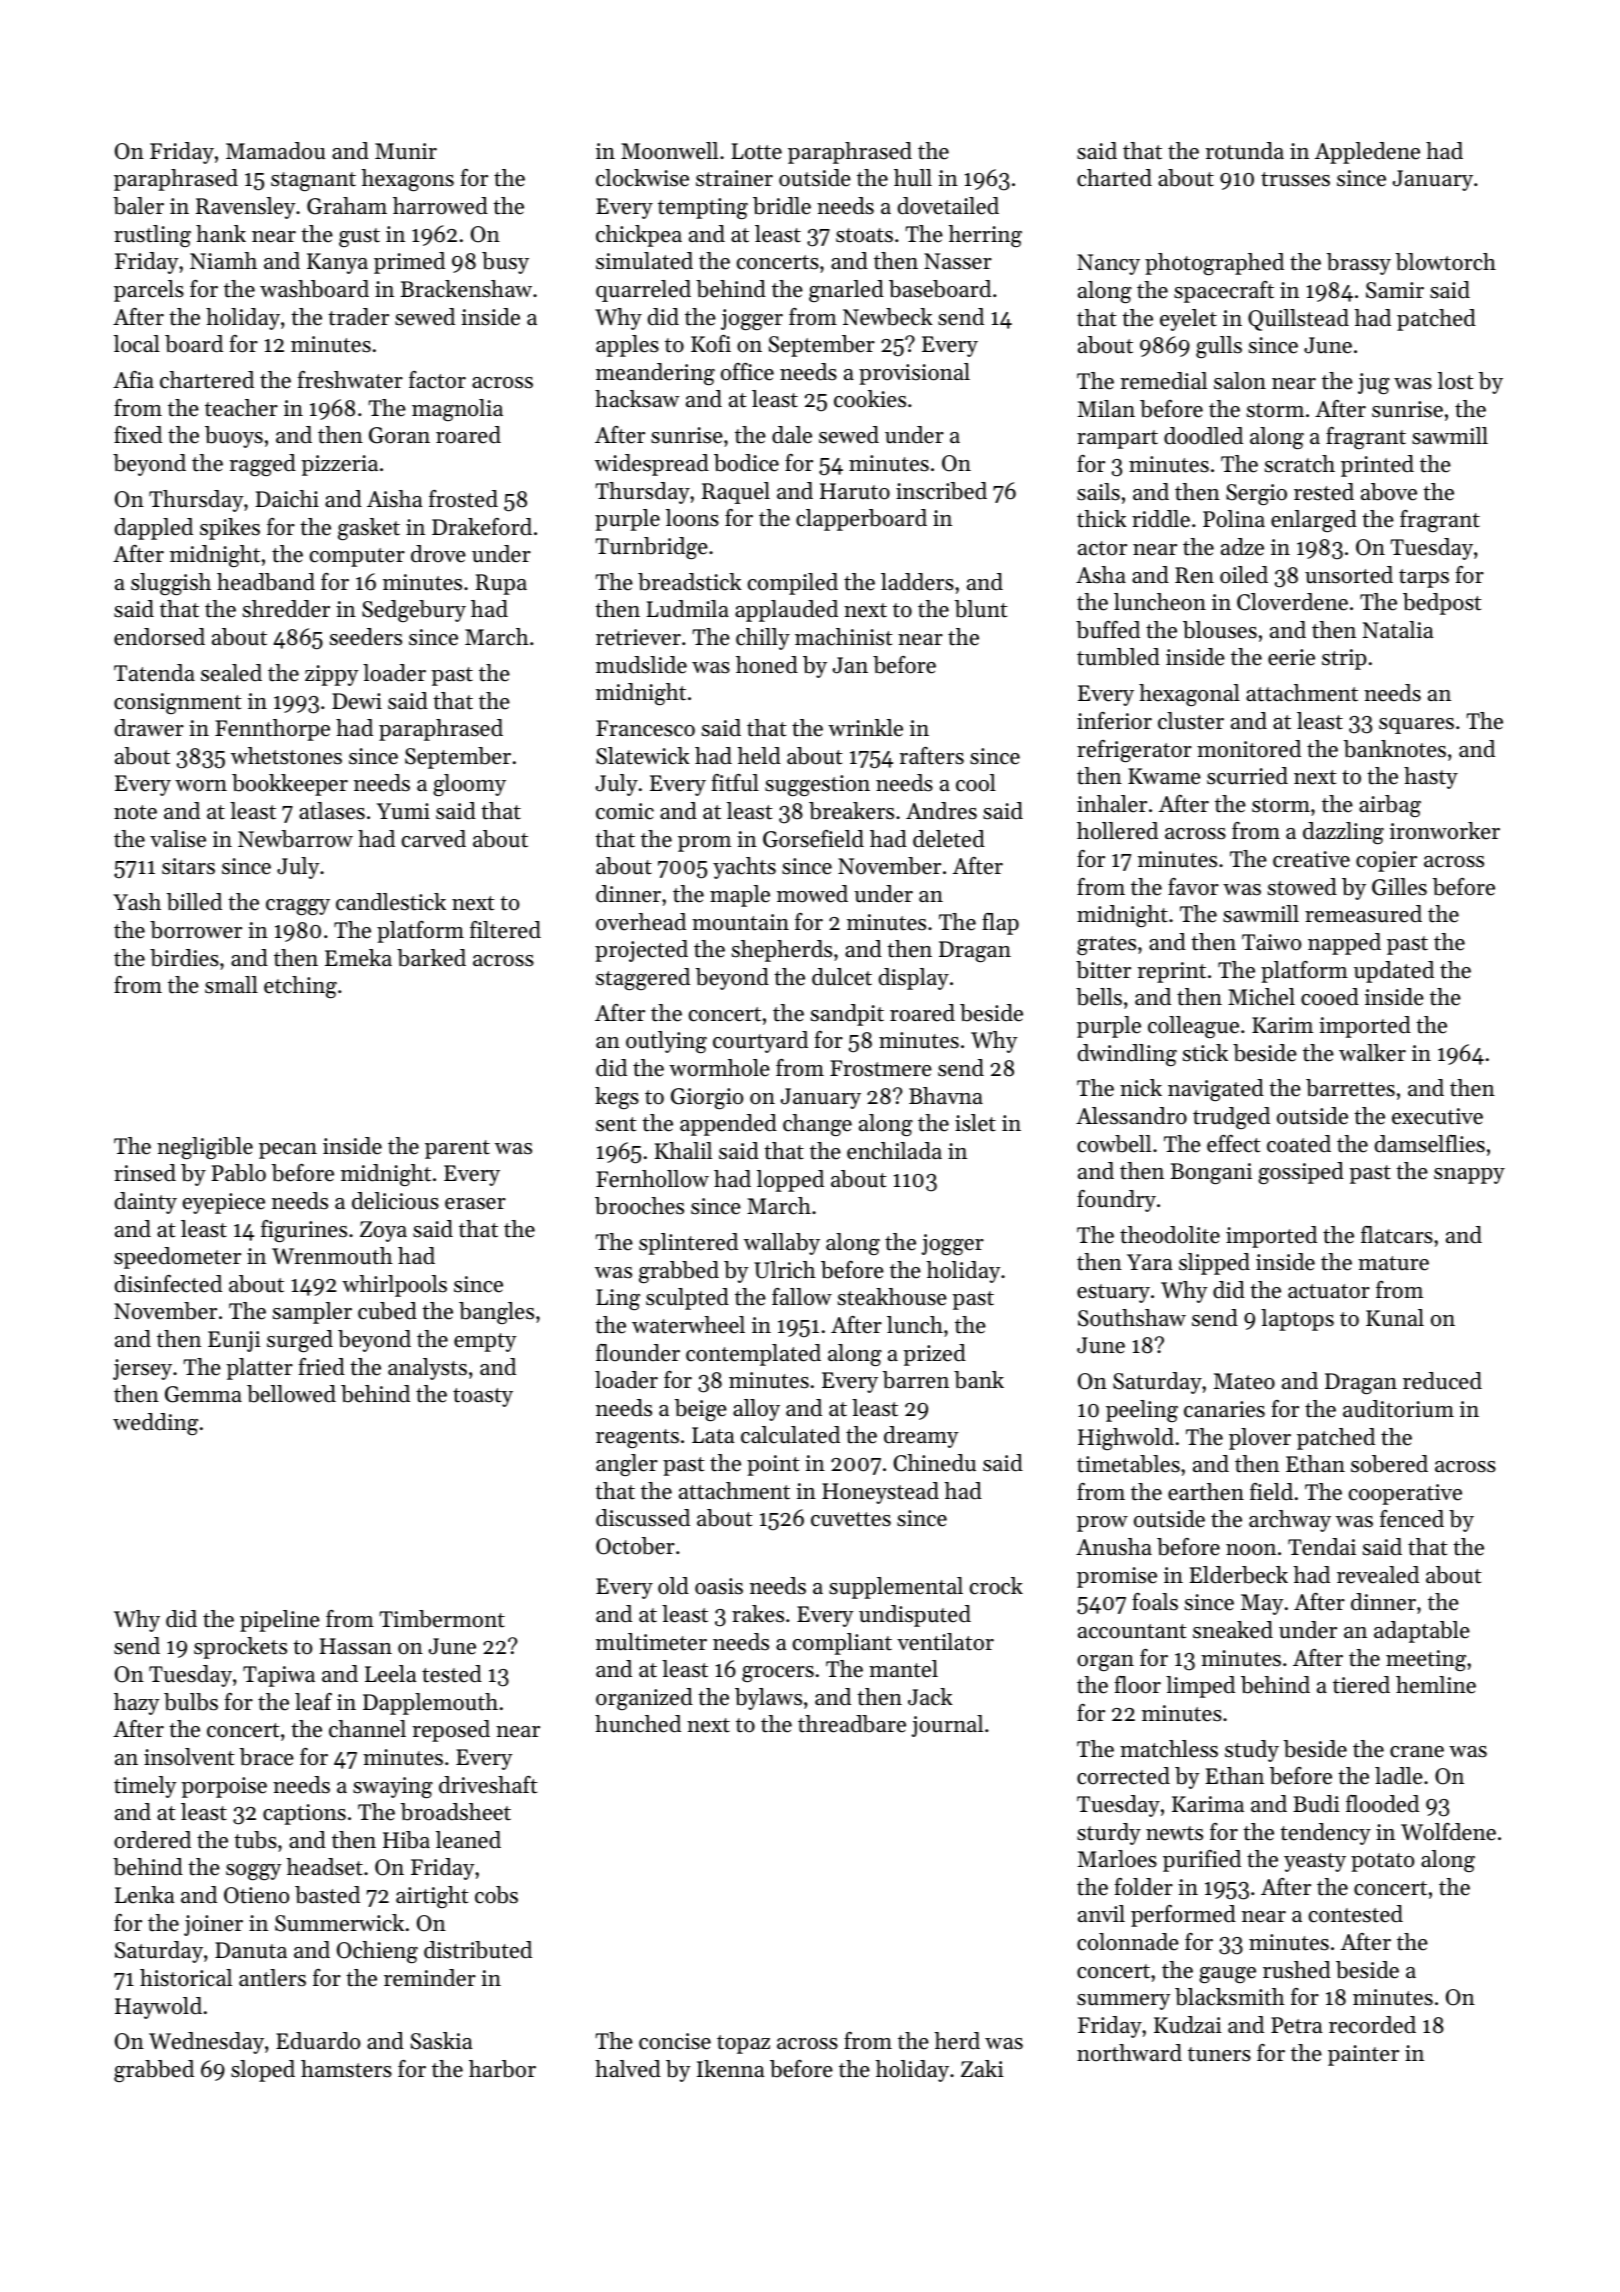 Image resolution: width=1620 pixels, height=2292 pixels. I want to click on reprint, so click(1172, 972).
